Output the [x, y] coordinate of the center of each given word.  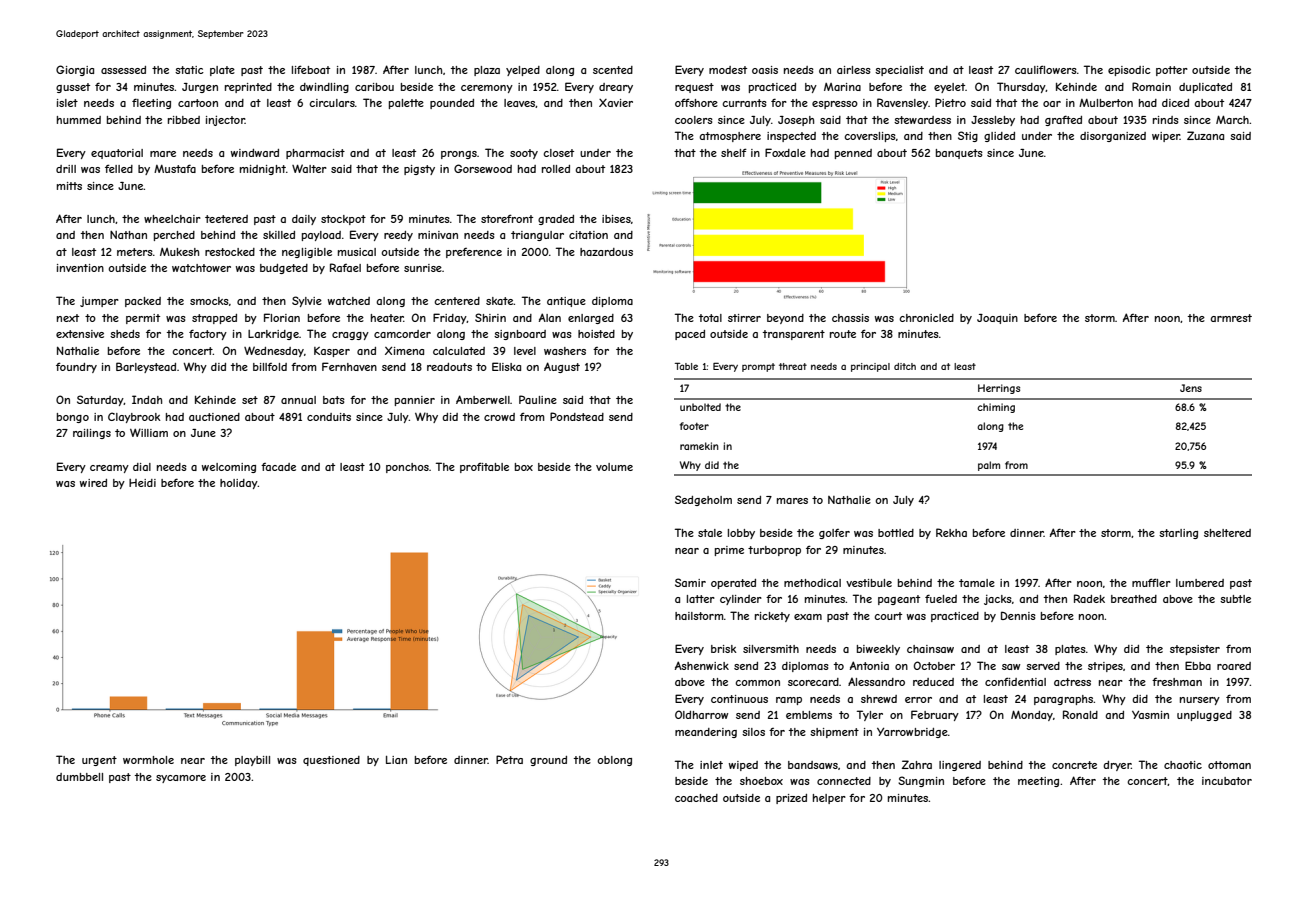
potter [1172, 71]
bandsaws [813, 765]
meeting [1038, 782]
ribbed [184, 120]
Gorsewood [483, 168]
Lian [396, 760]
